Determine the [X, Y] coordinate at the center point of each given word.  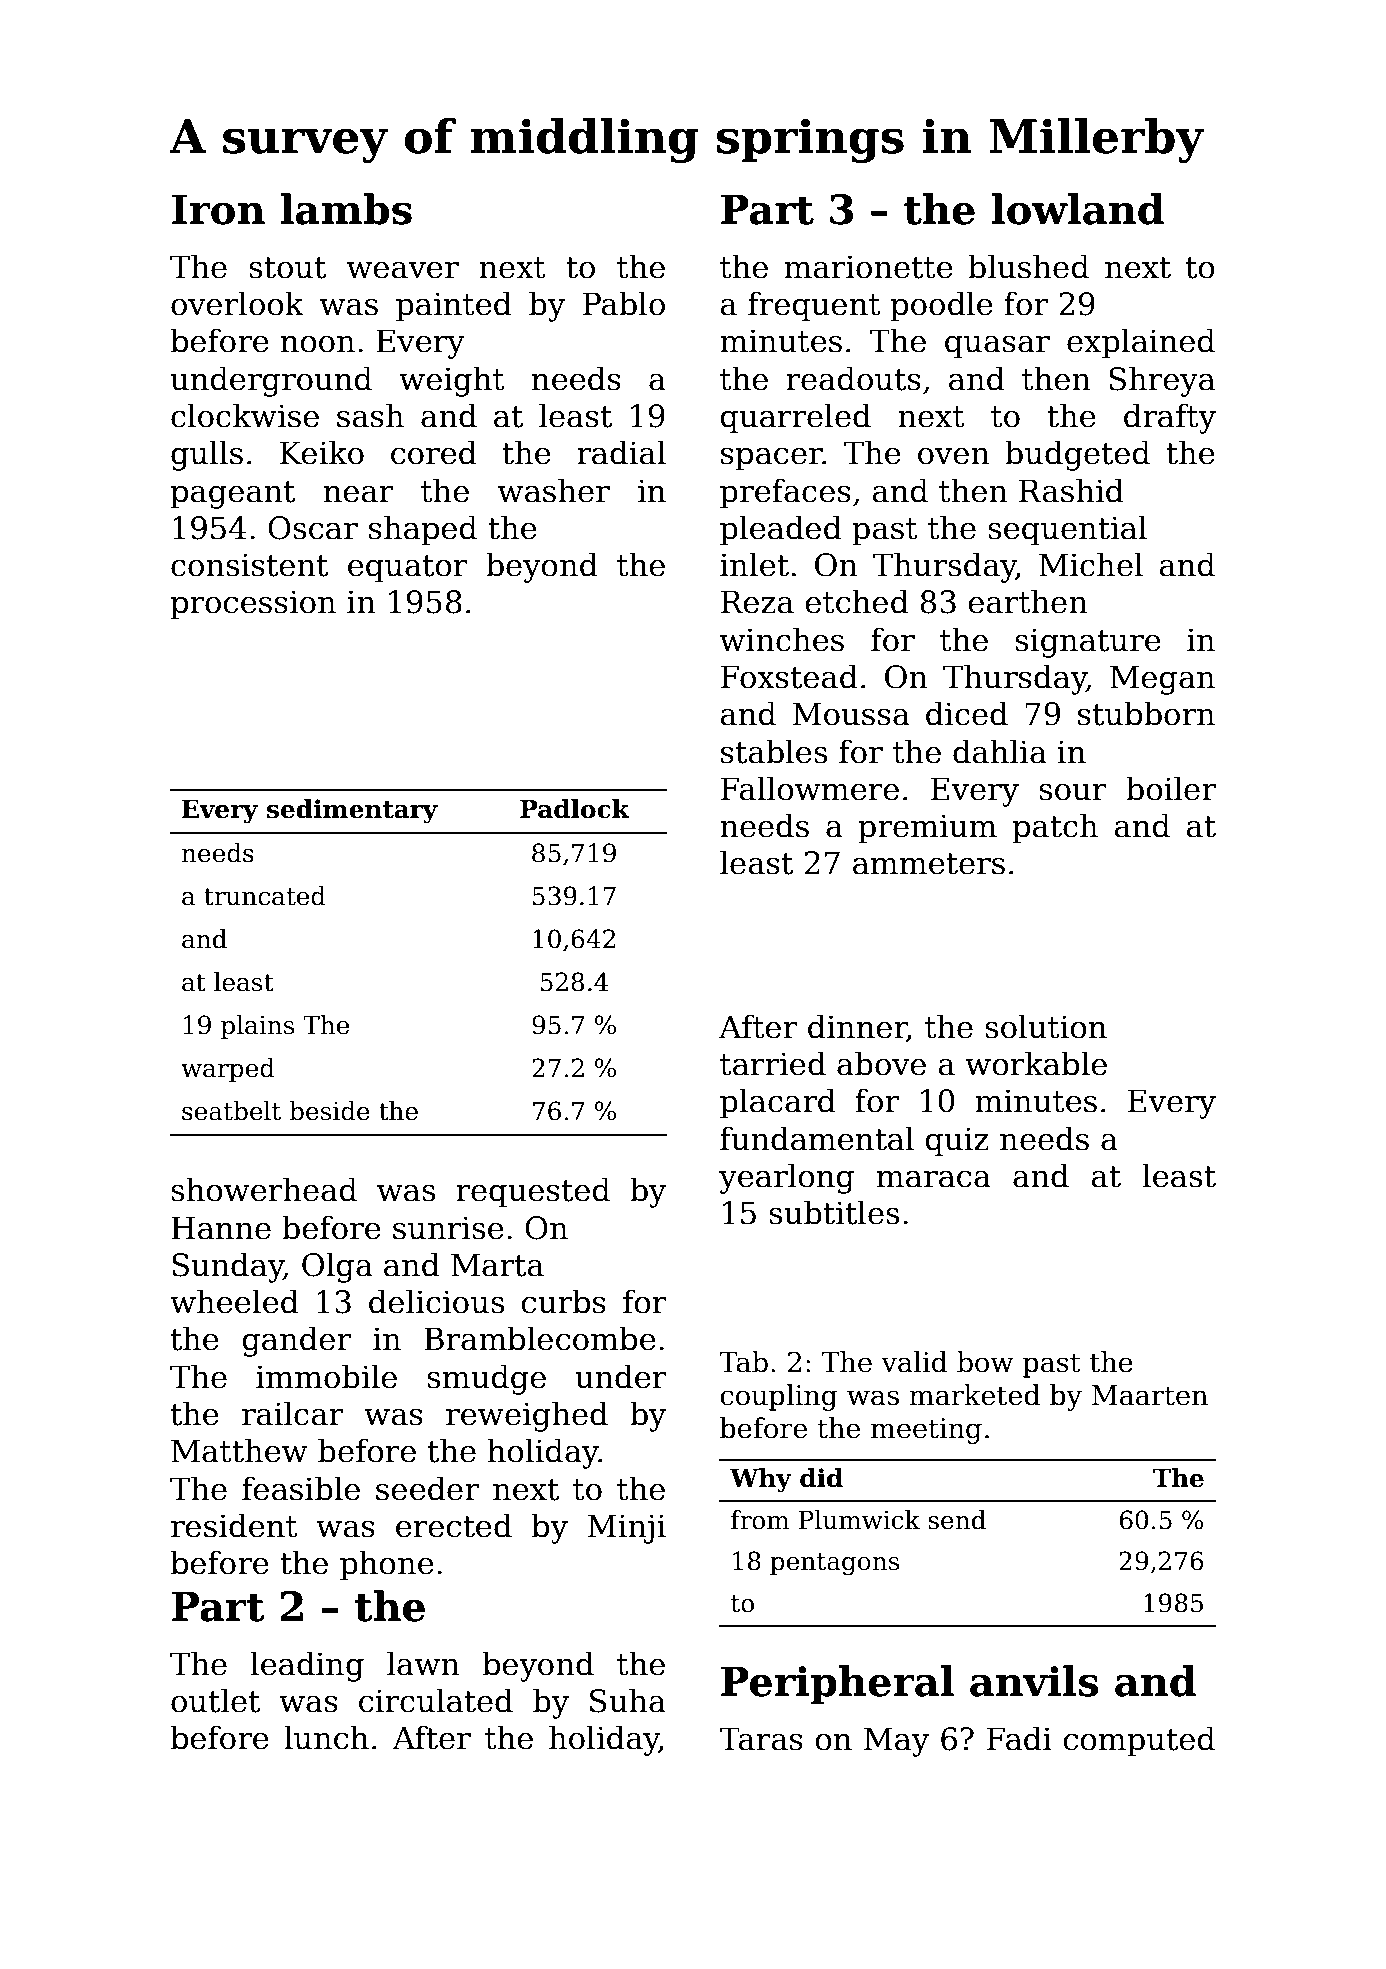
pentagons [834, 1564]
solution [1046, 1026]
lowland [1077, 209]
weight [452, 381]
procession [253, 604]
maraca [934, 1179]
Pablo [624, 303]
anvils [1034, 1681]
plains [257, 1027]
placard [778, 1103]
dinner [857, 1027]
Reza [757, 602]
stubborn [1146, 713]
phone [387, 1565]
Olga [337, 1267]
